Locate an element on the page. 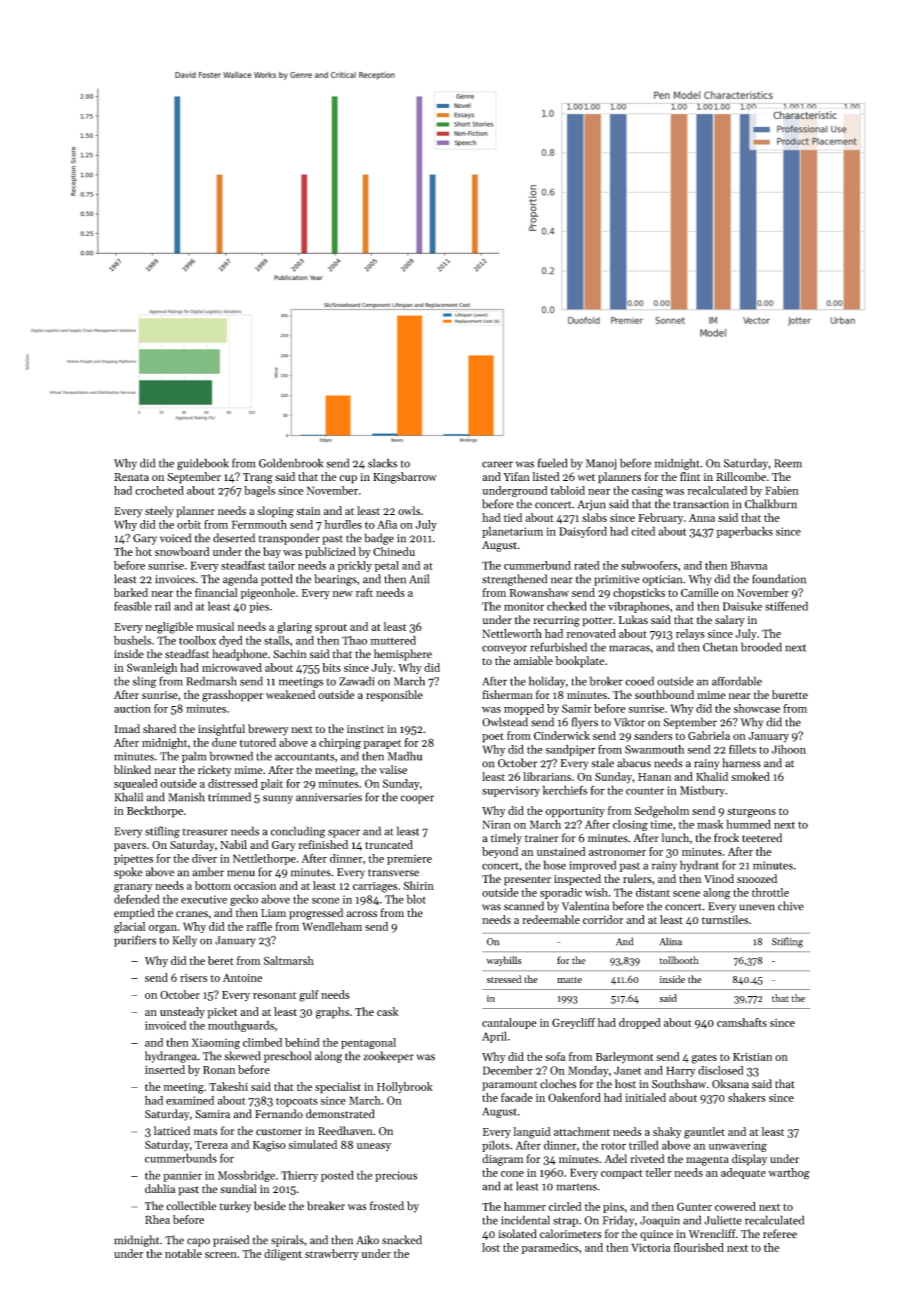 The height and width of the page is (1308, 924). Reem is located at coordinates (788, 463).
